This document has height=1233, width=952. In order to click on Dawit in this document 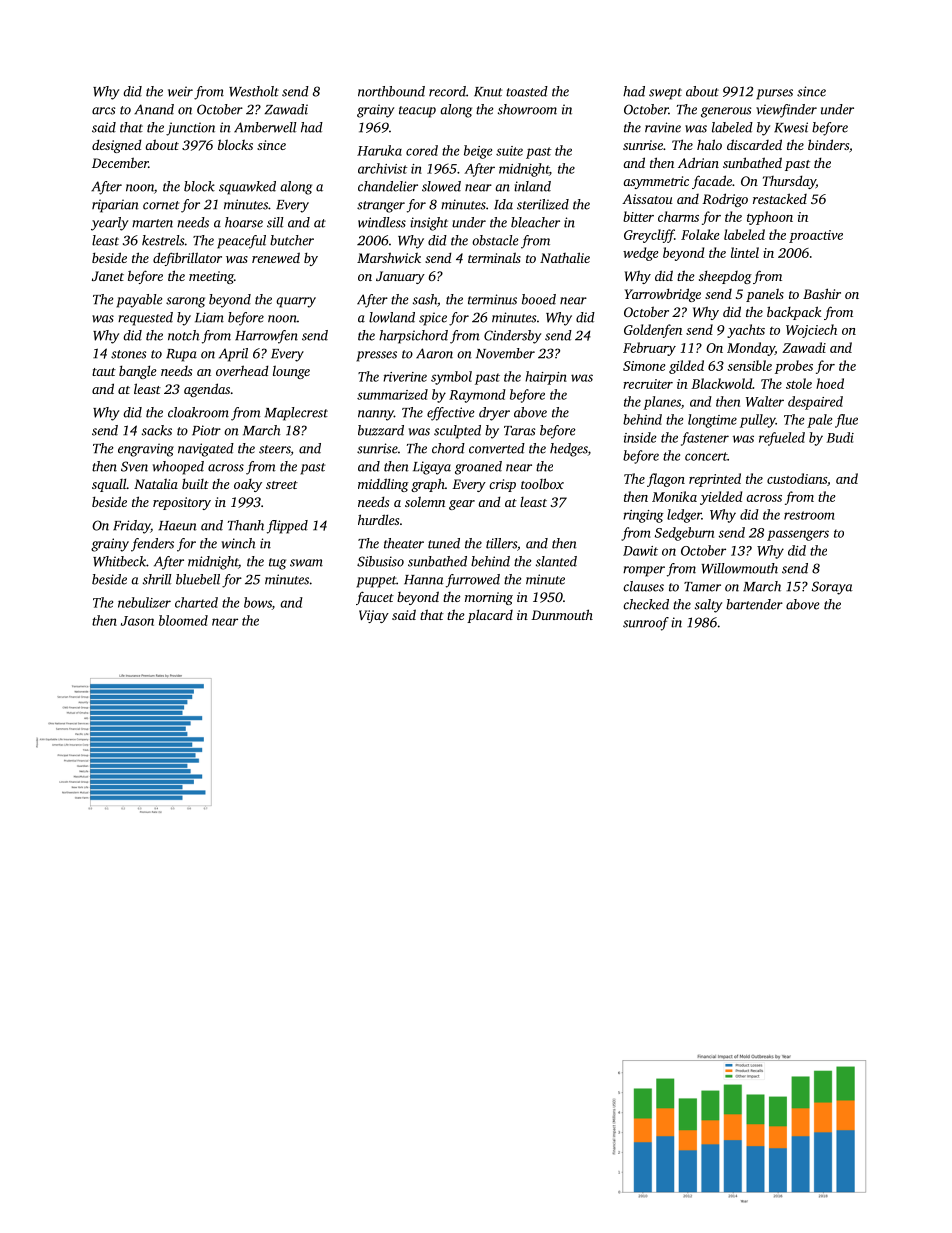, I will do `click(640, 551)`.
